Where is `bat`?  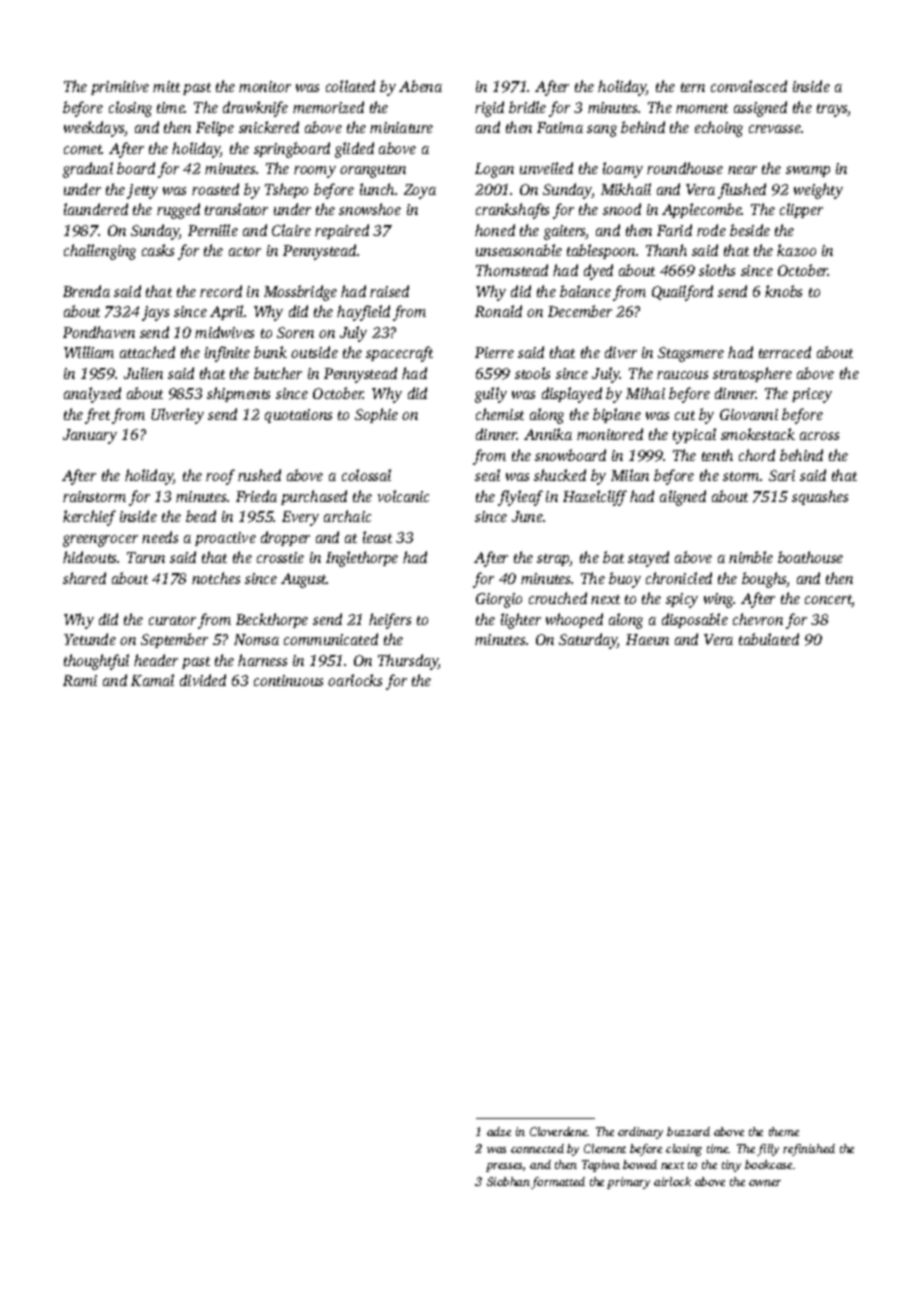
bat is located at coordinates (613, 557).
